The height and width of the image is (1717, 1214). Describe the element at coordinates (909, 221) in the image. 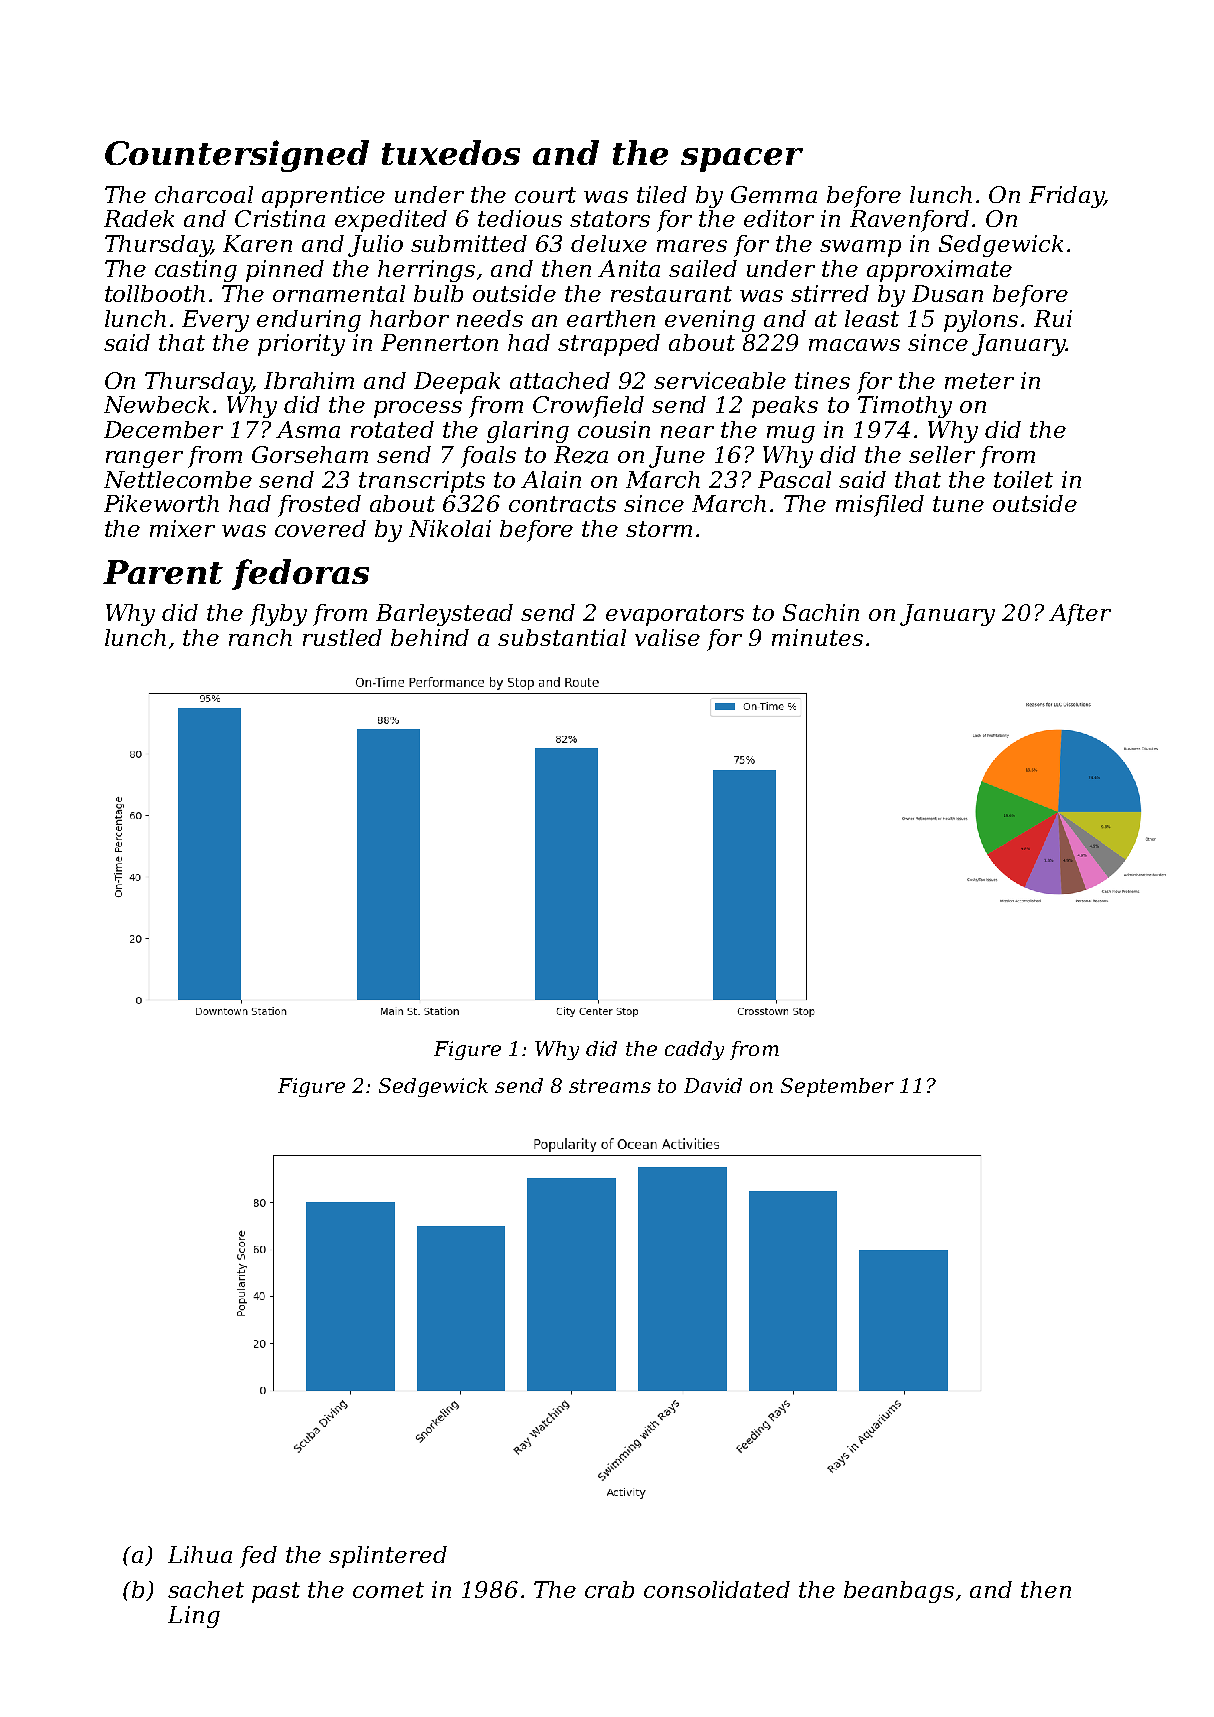

I see `Ravenford` at that location.
